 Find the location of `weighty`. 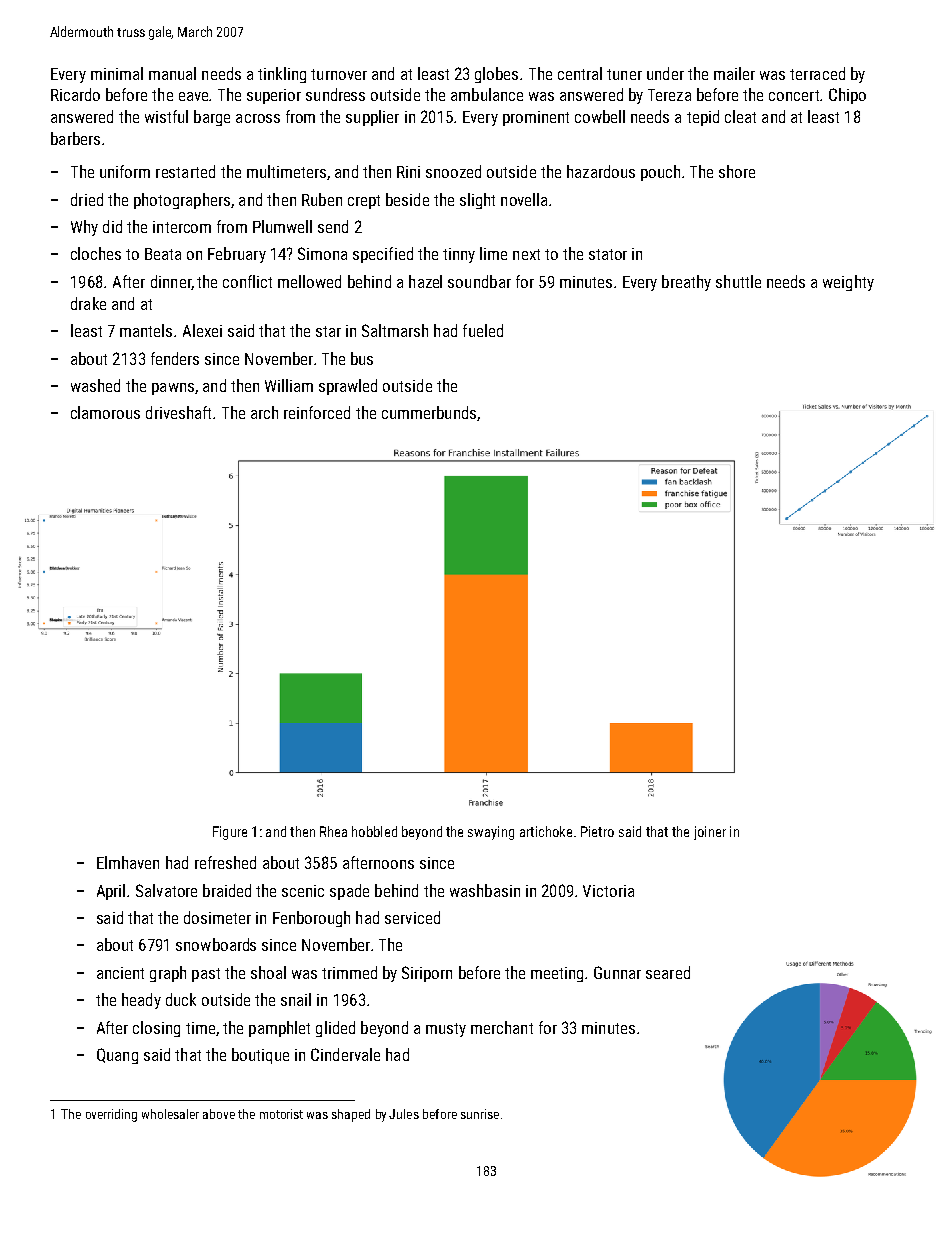

weighty is located at coordinates (848, 283).
